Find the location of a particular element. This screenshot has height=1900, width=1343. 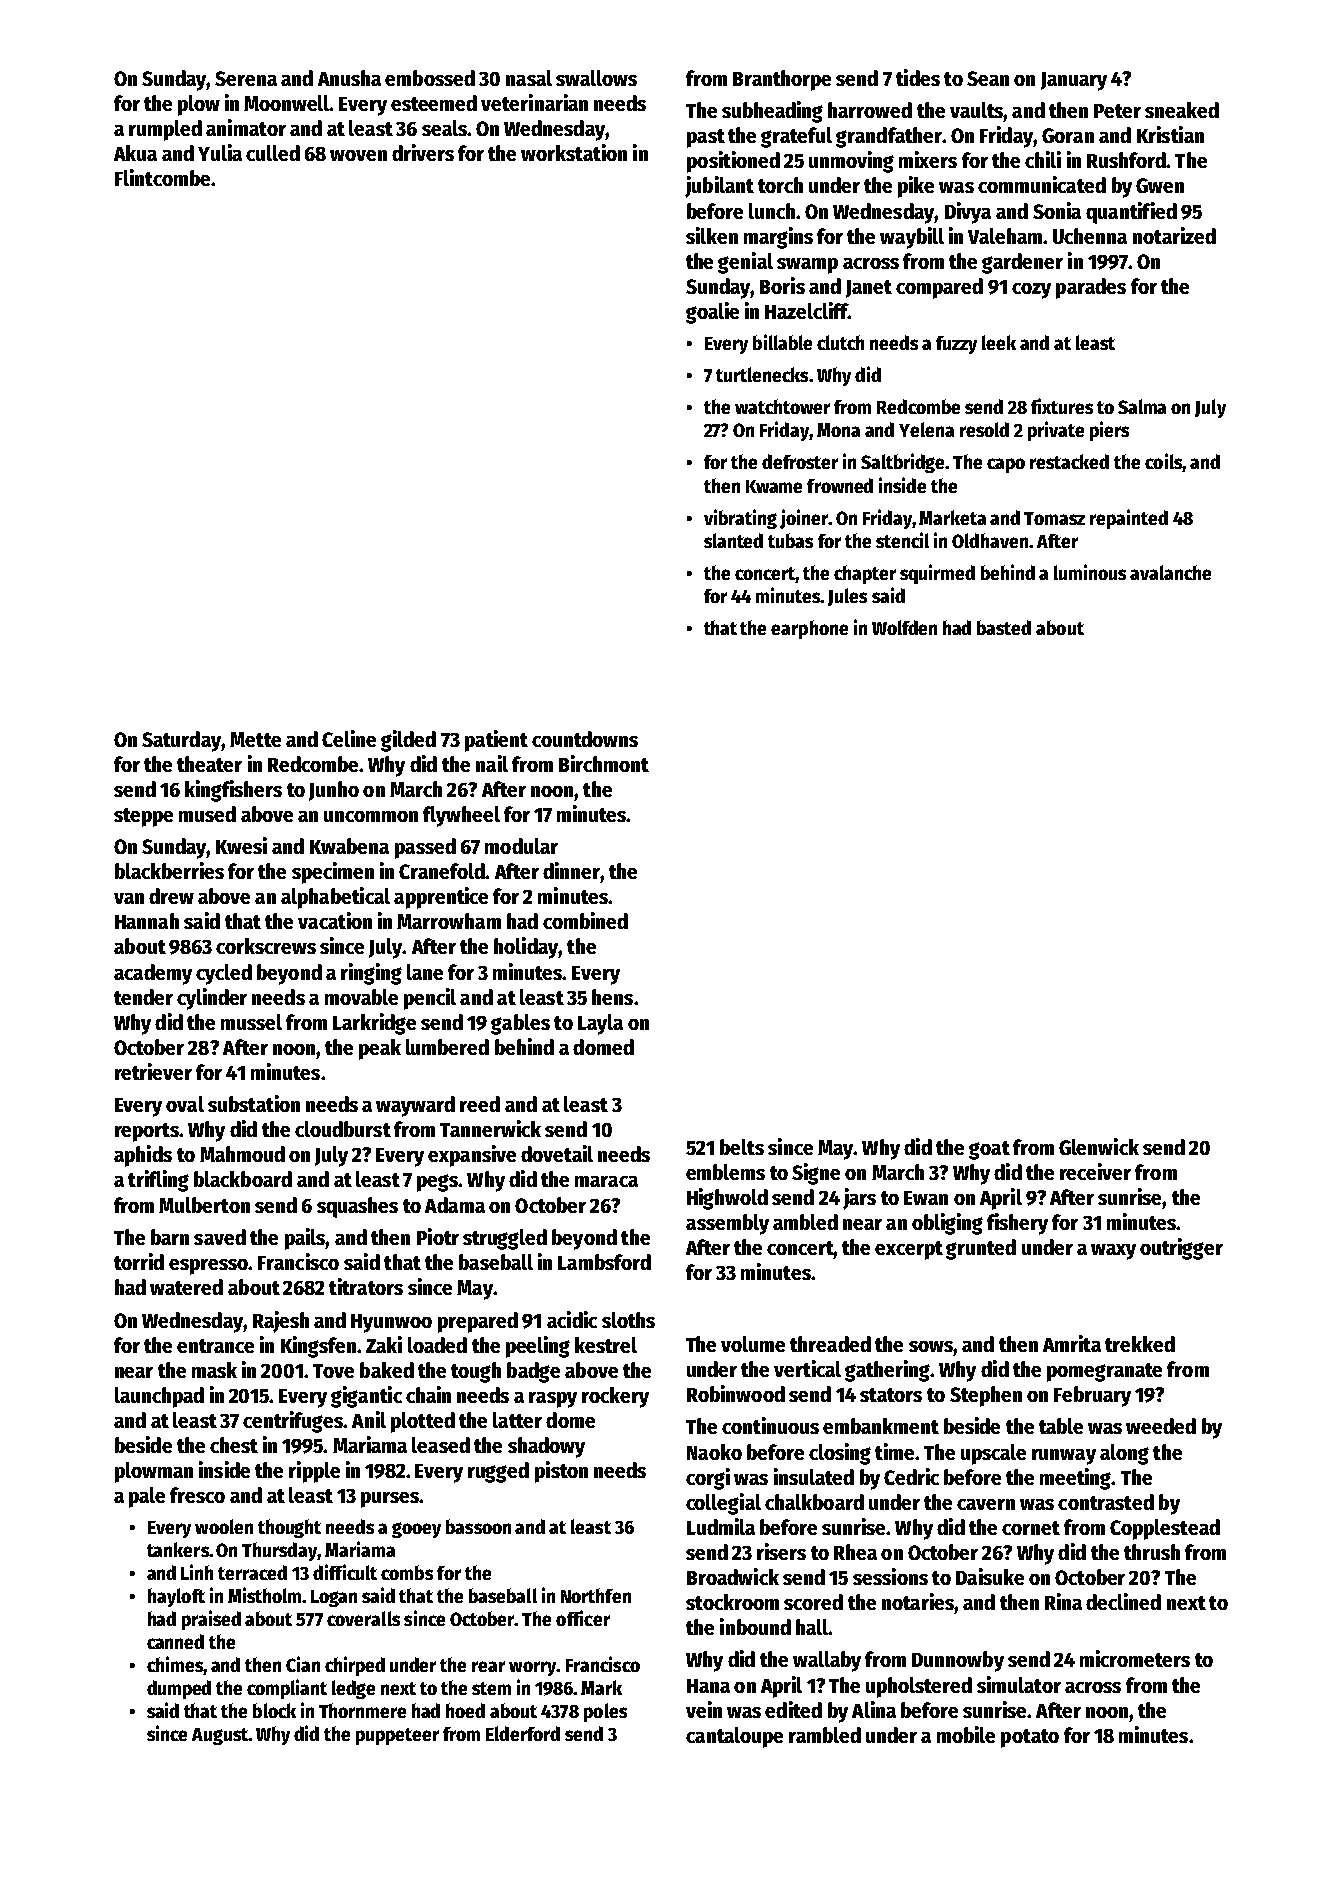

swallows is located at coordinates (596, 78).
